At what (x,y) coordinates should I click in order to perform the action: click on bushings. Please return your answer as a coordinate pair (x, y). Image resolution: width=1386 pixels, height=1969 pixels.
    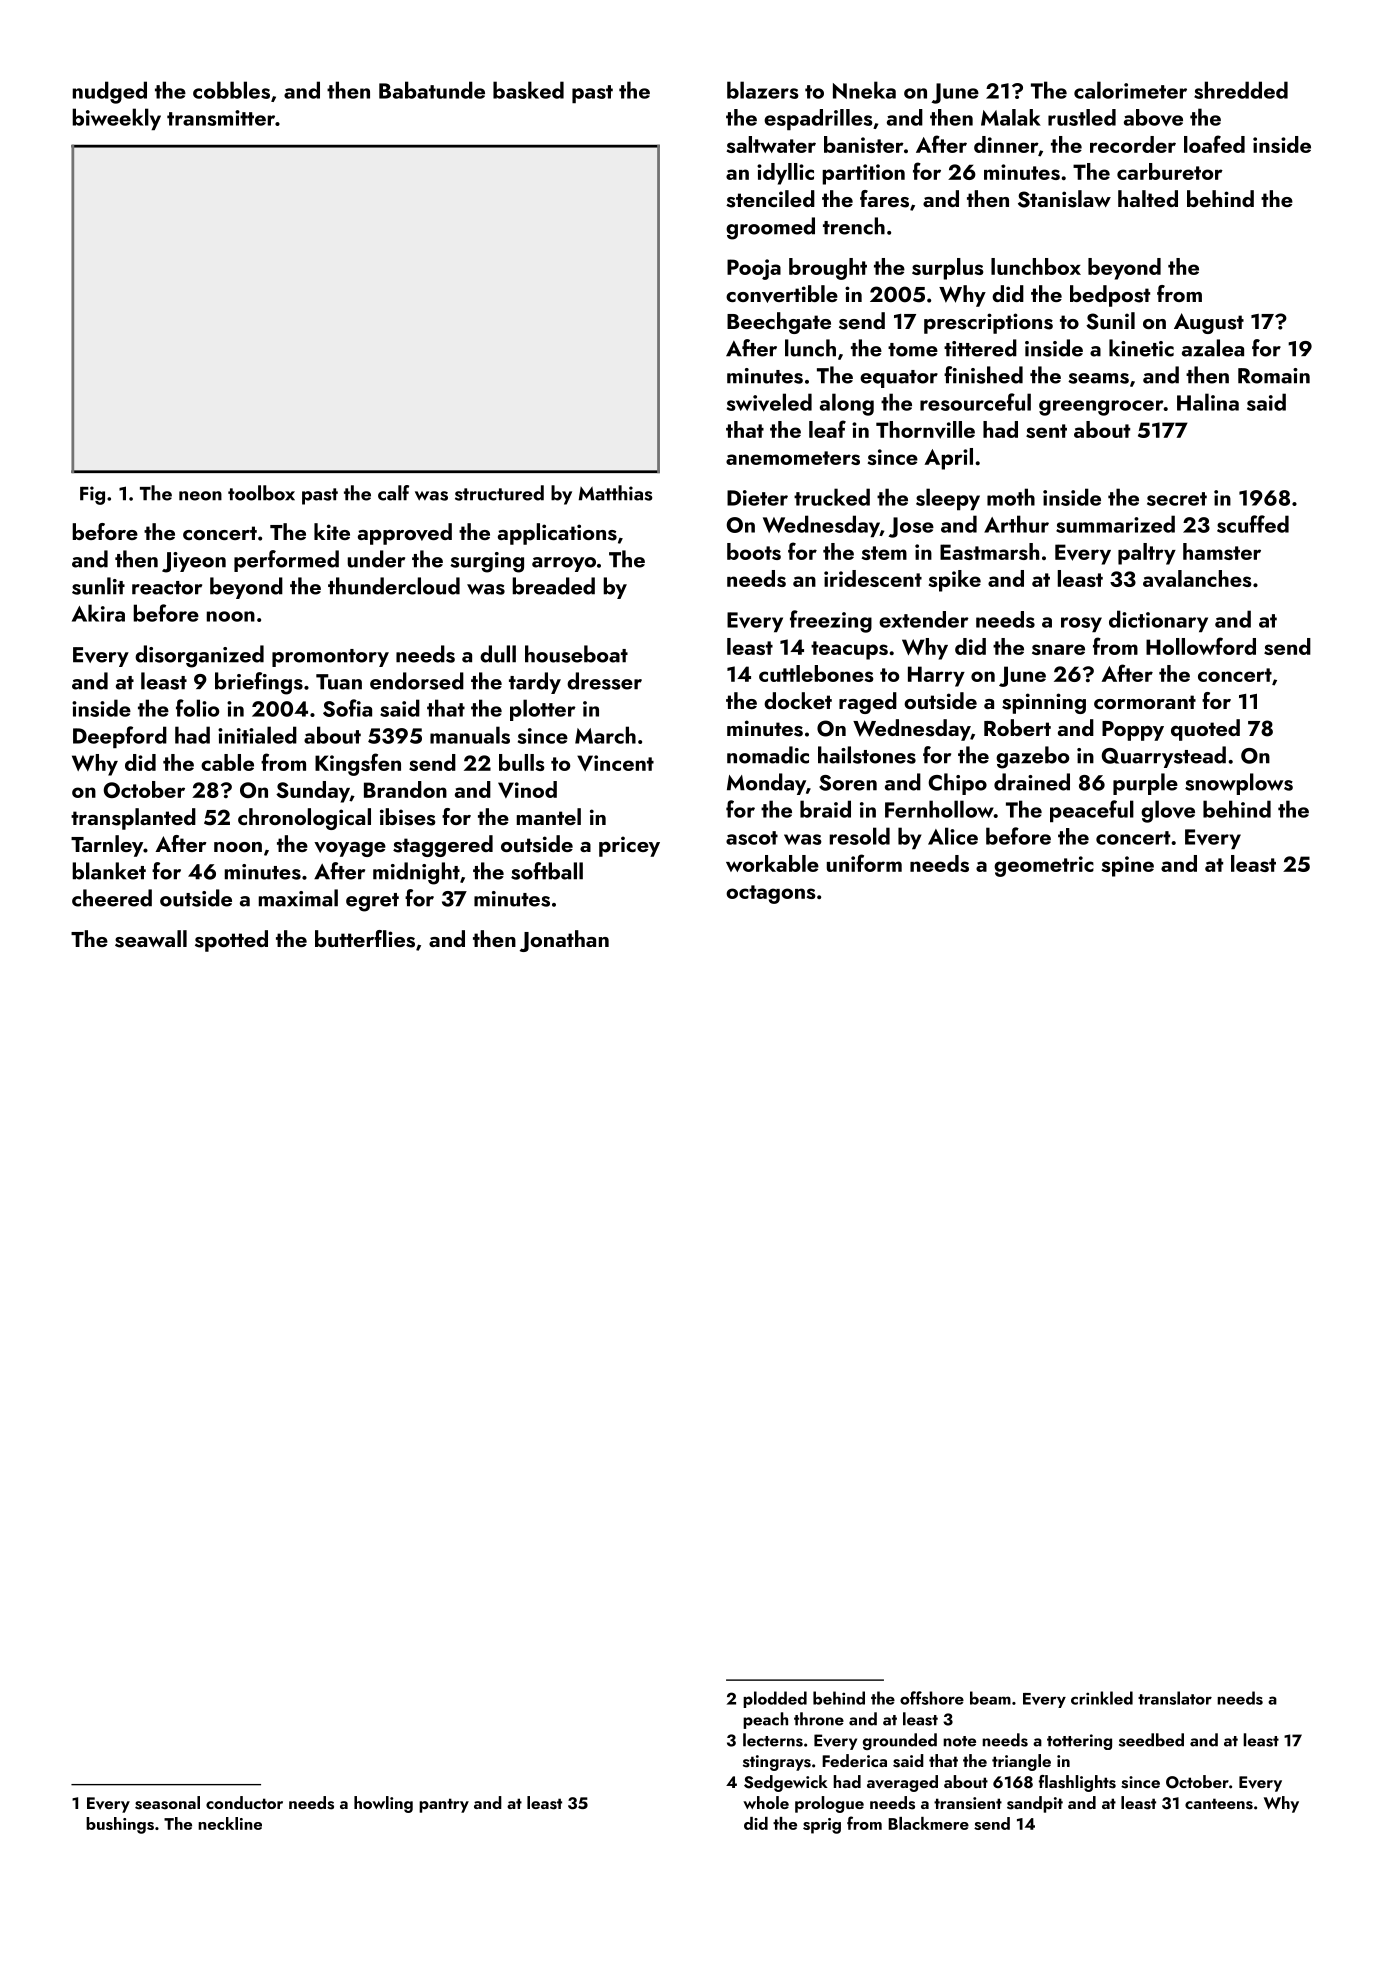
    Looking at the image, I should click on (120, 1825).
